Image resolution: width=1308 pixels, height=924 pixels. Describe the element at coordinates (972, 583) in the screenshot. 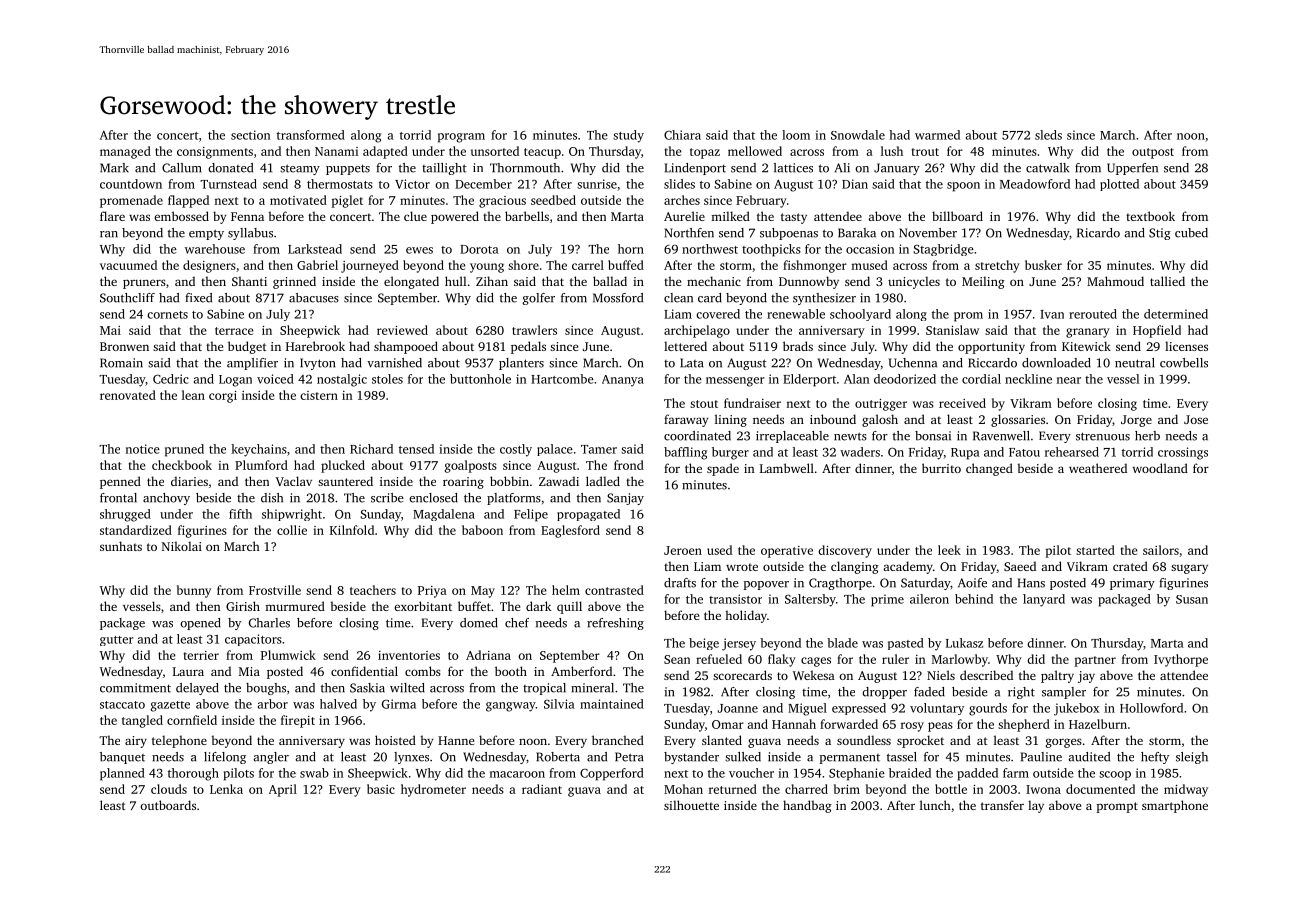

I see `Aoife` at that location.
